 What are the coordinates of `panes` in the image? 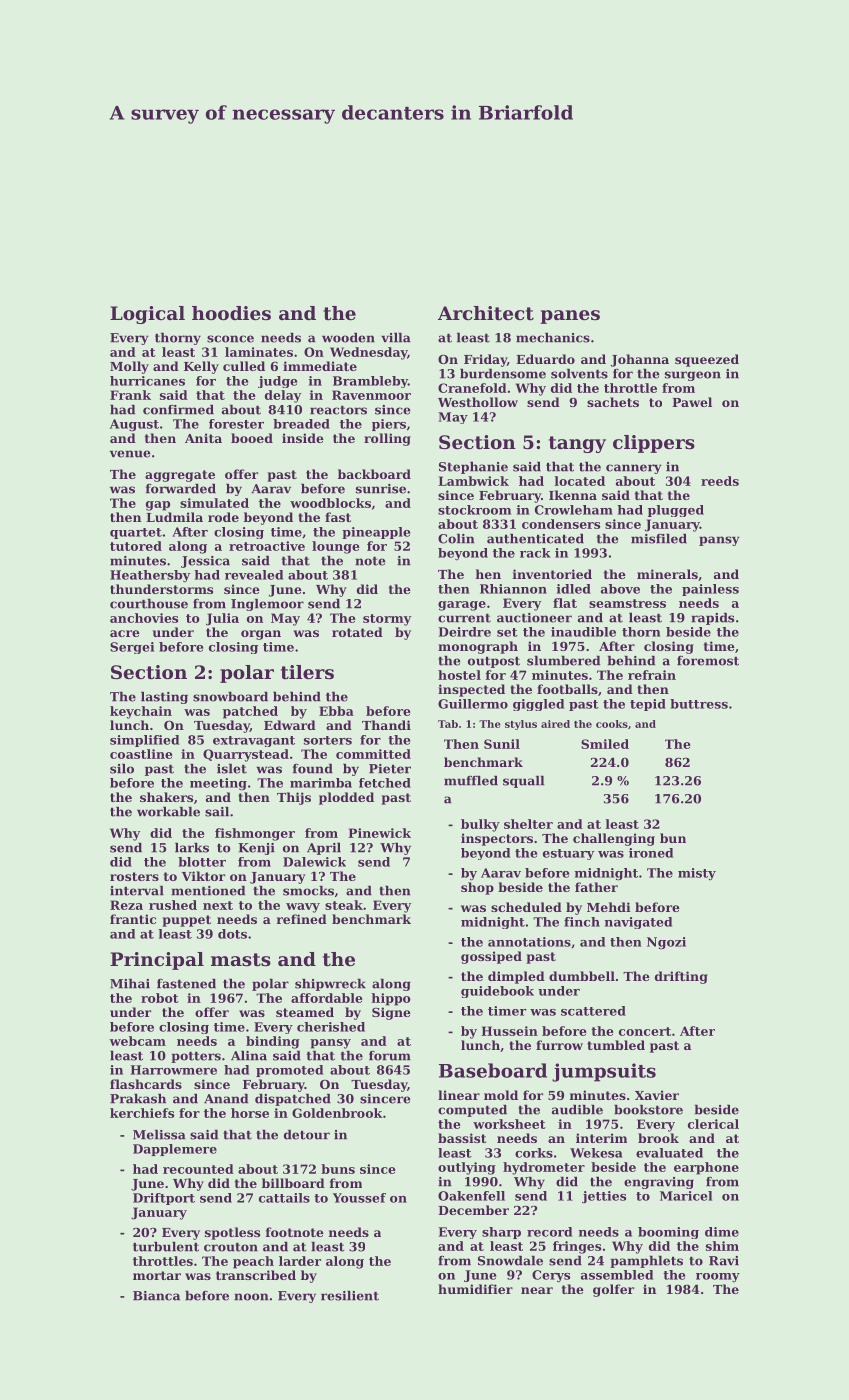 It's located at (570, 317).
